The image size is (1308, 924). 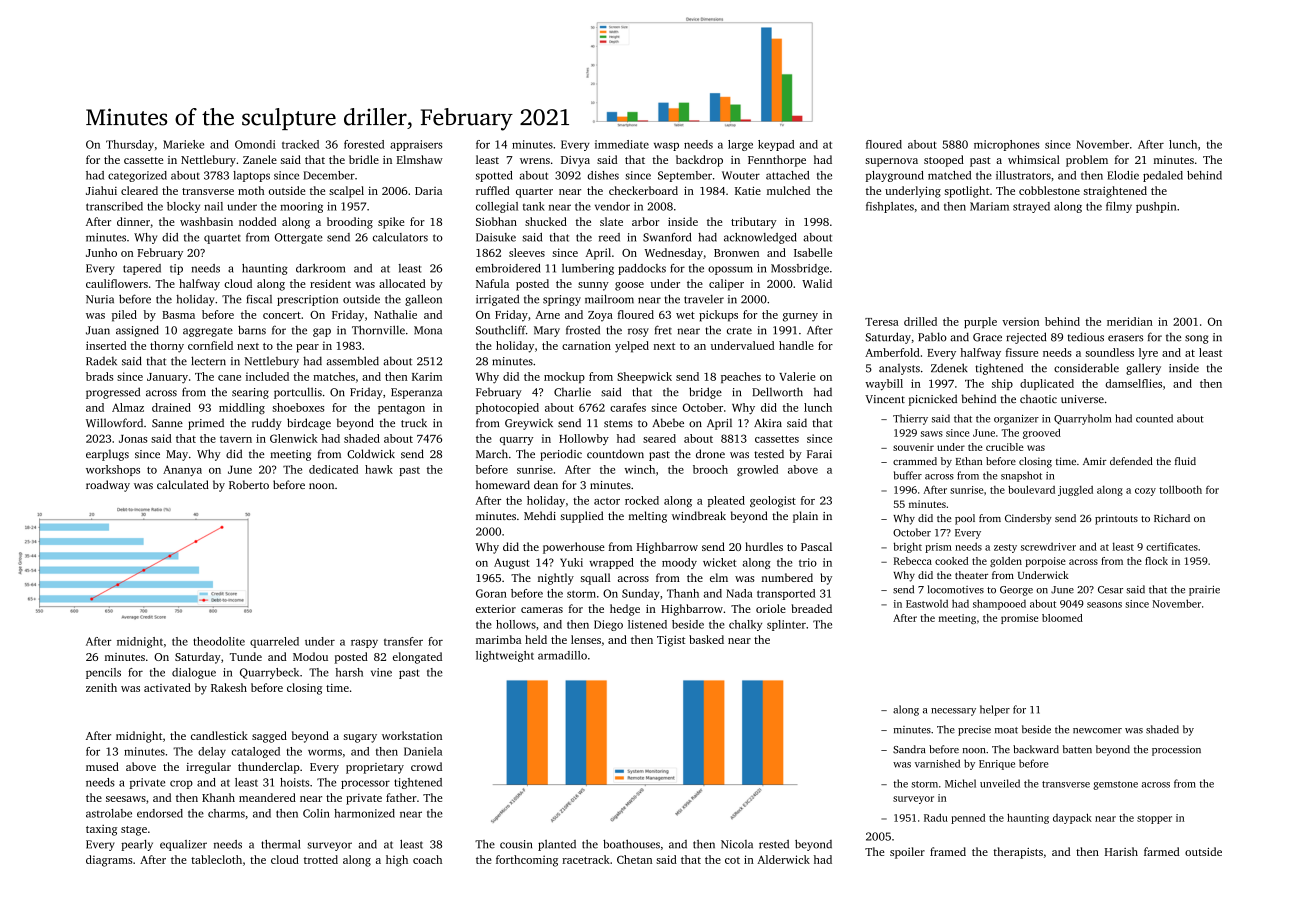 What do you see at coordinates (1119, 207) in the page?
I see `filmy` at bounding box center [1119, 207].
